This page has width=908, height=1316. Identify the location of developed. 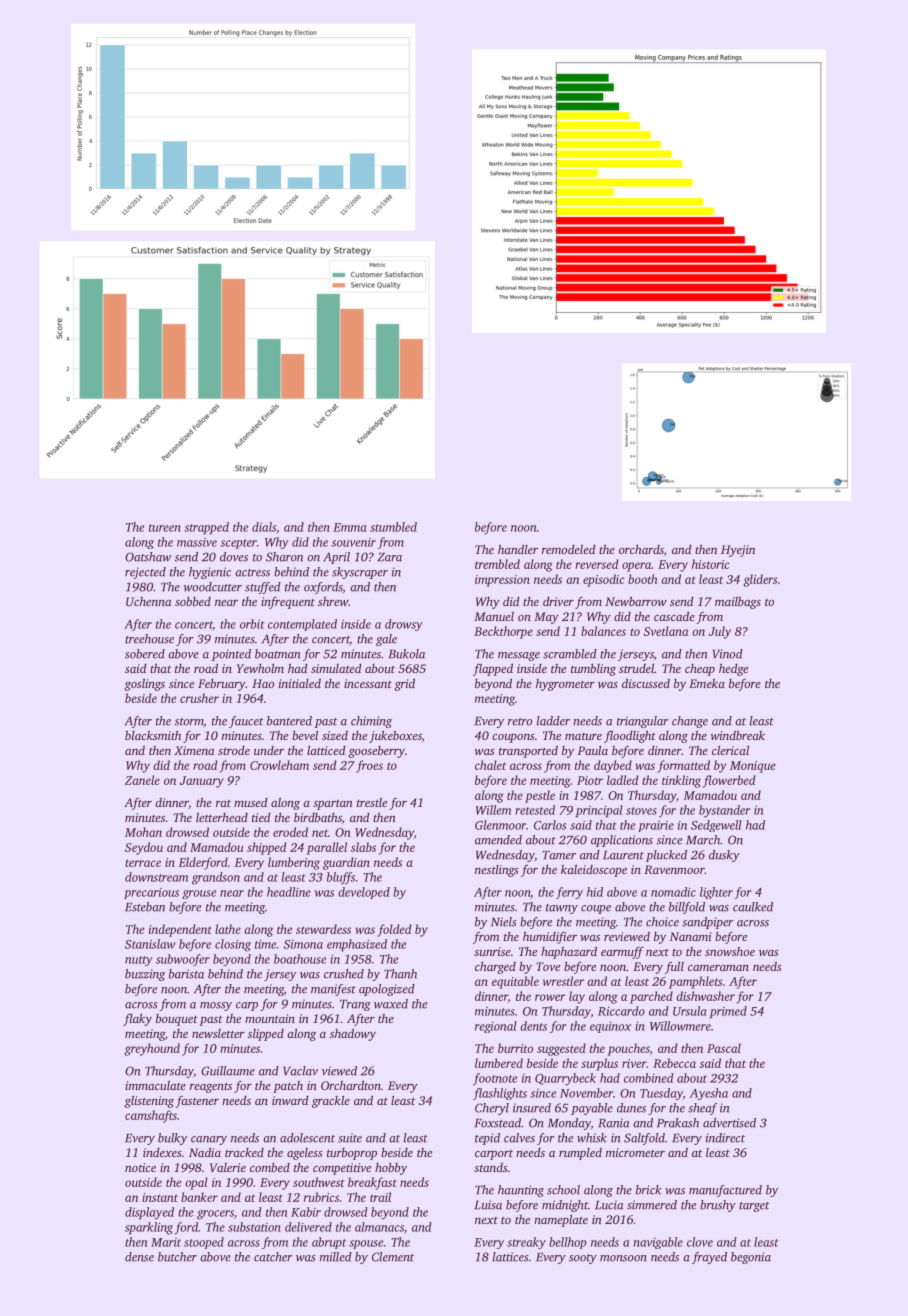
(364, 893).
